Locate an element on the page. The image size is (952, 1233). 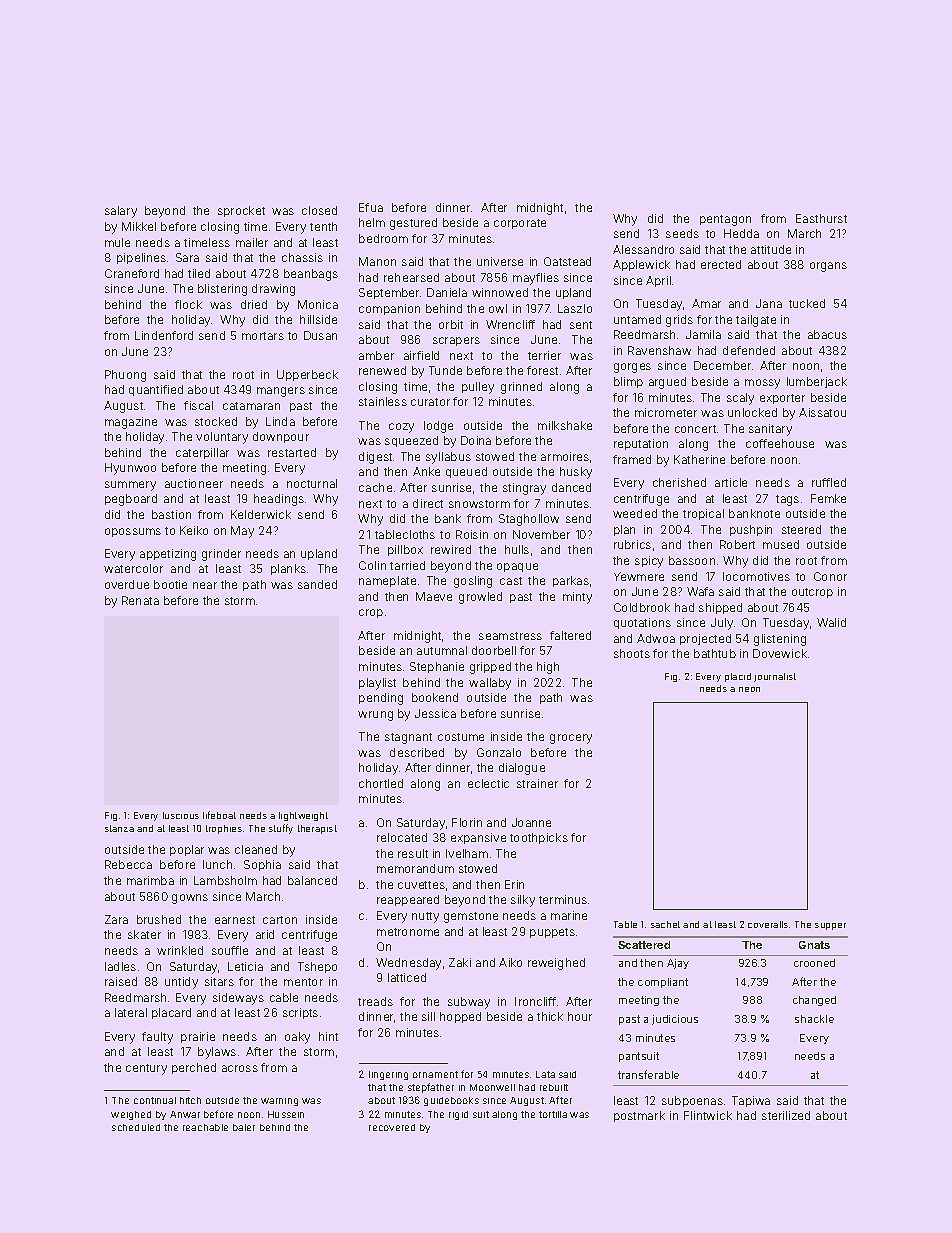
sprocket is located at coordinates (241, 211).
